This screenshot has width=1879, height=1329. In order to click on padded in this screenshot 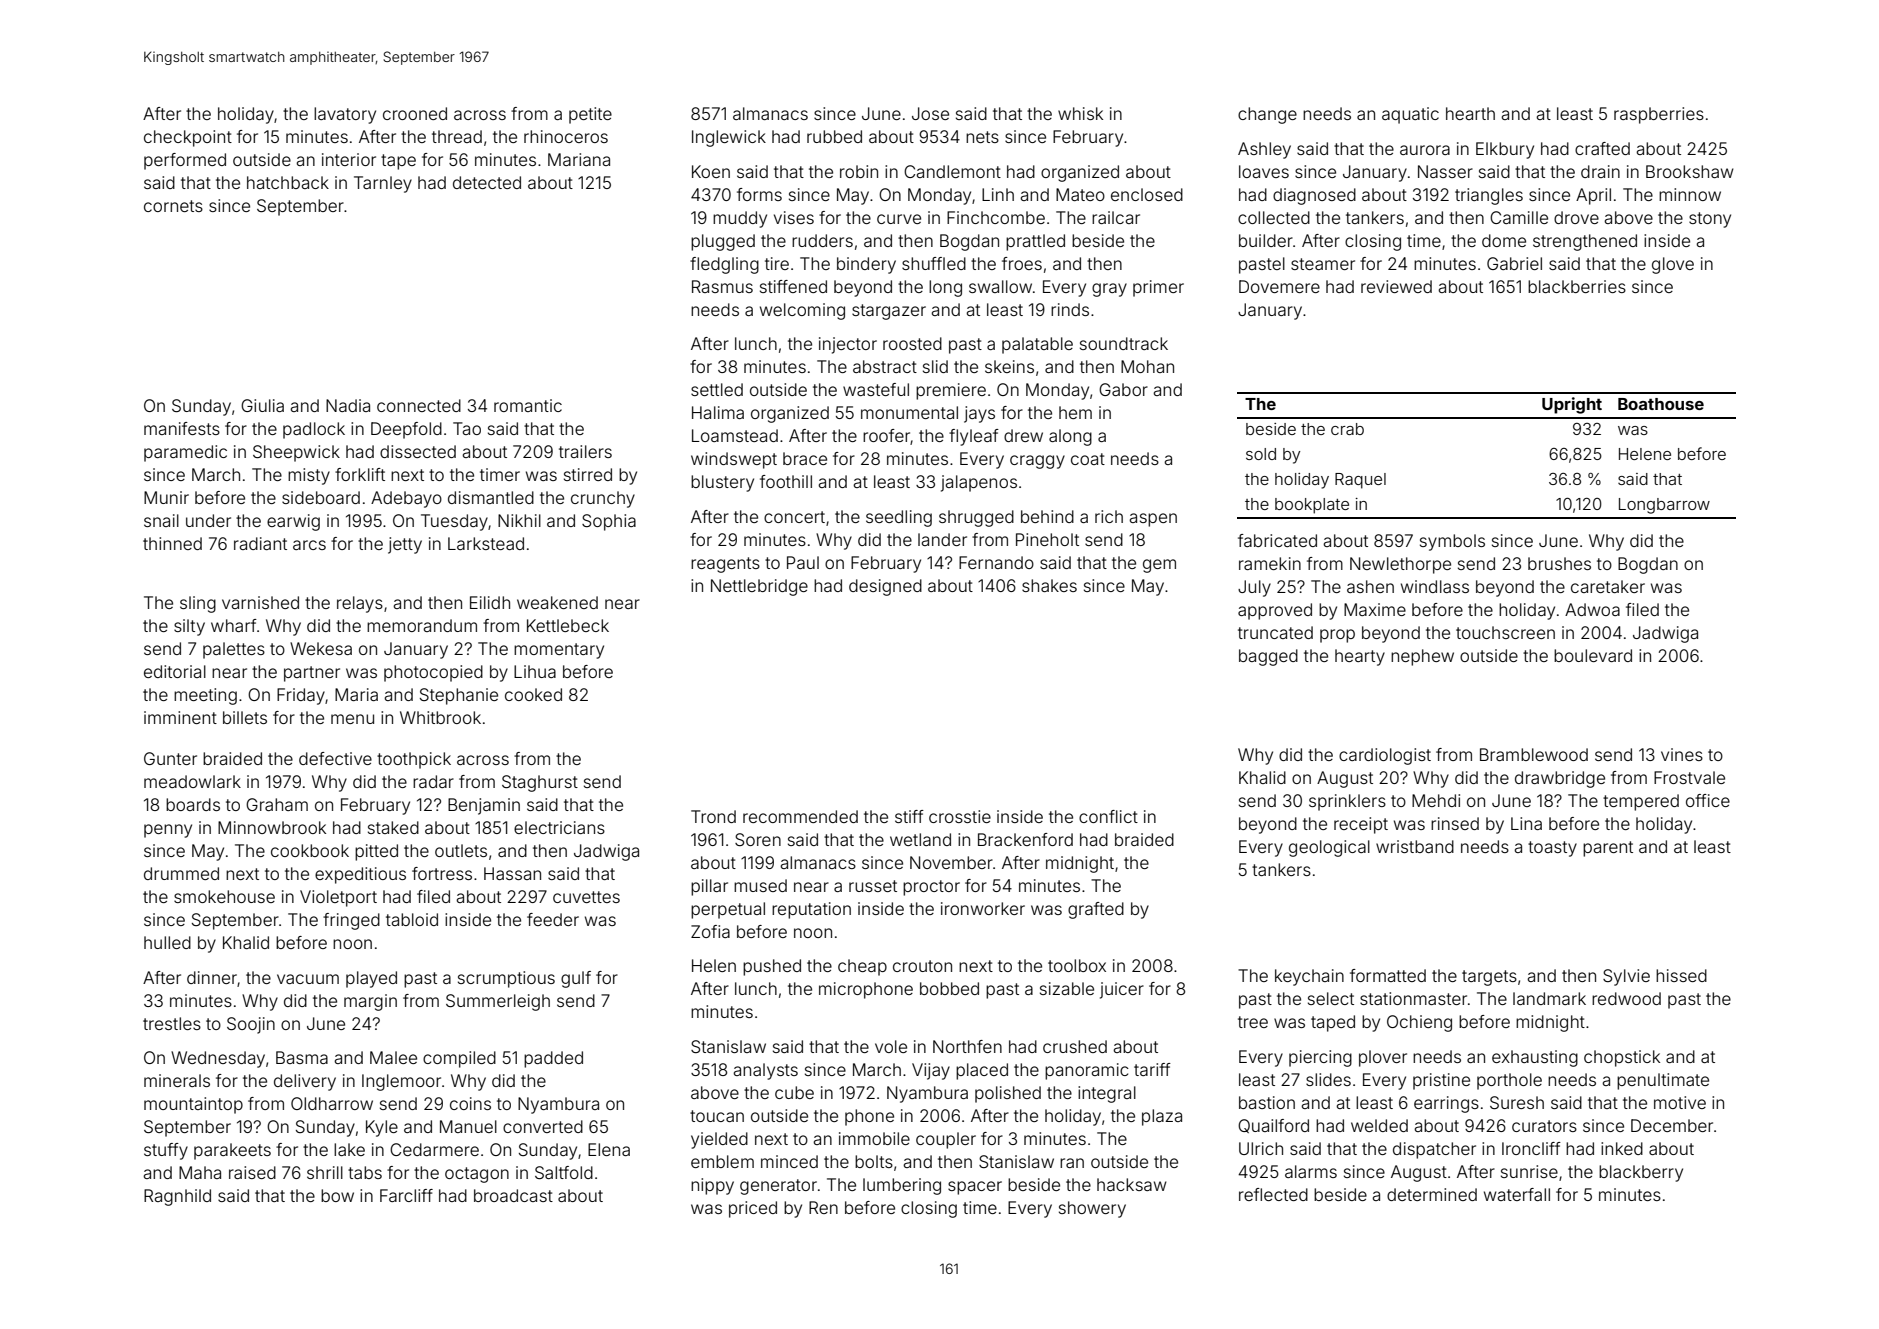, I will do `click(553, 1059)`.
